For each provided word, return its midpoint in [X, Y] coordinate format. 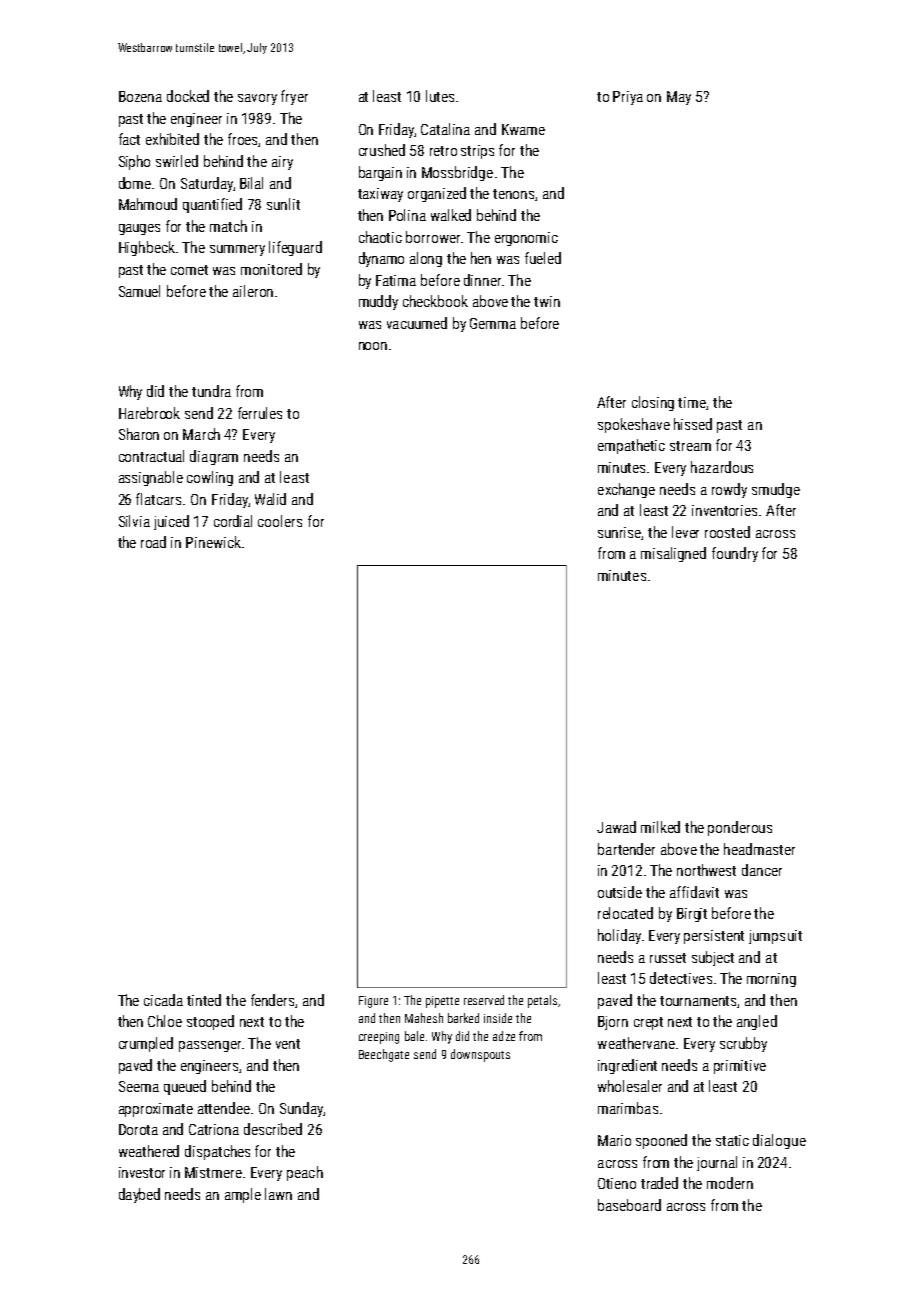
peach [305, 1173]
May [679, 98]
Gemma [493, 323]
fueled [543, 258]
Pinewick [213, 542]
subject [713, 958]
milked [660, 827]
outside [620, 892]
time [692, 402]
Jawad [616, 827]
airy [282, 163]
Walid [270, 499]
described [273, 1129]
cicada [163, 1000]
